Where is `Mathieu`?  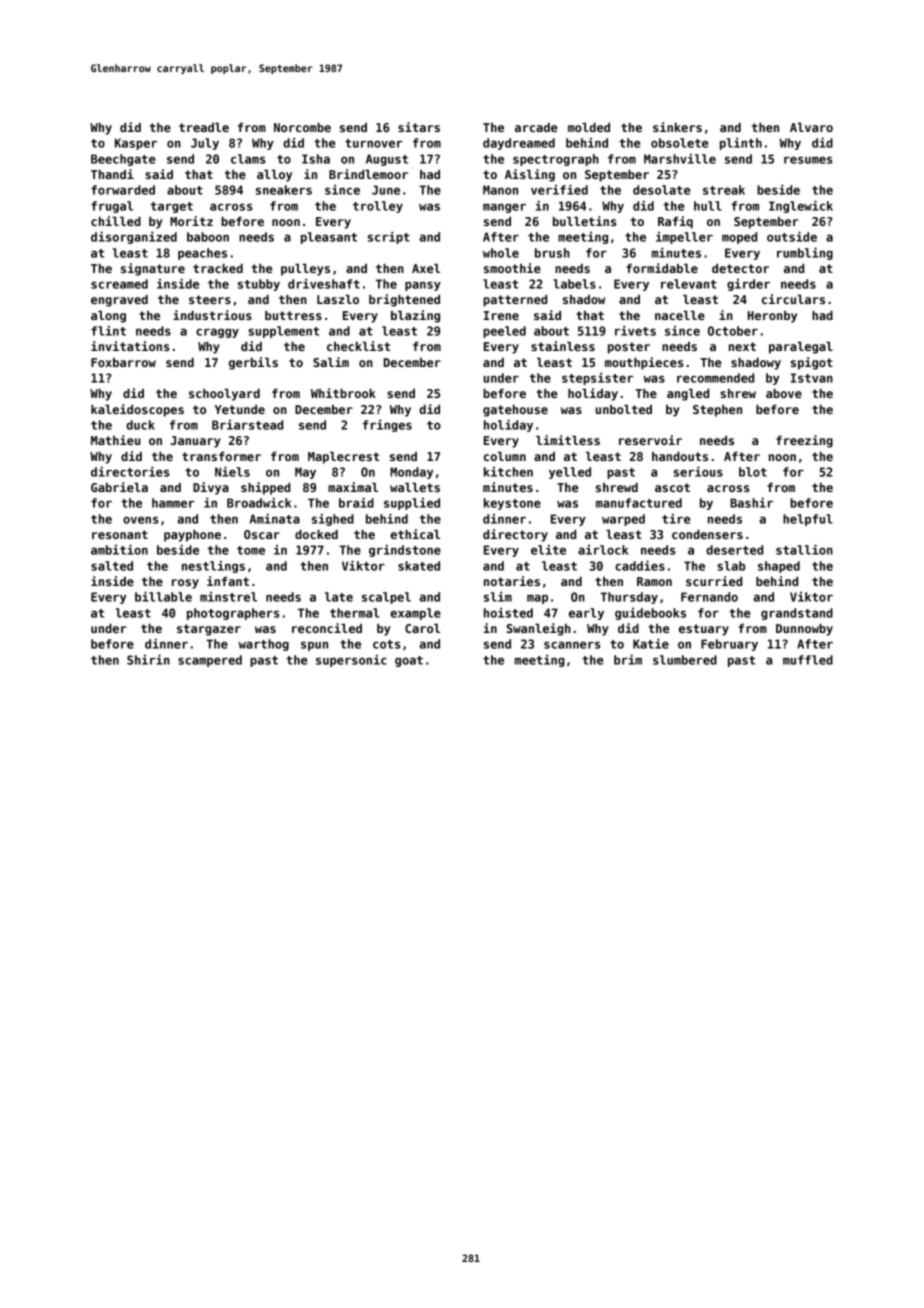
Mathieu is located at coordinates (116, 440).
